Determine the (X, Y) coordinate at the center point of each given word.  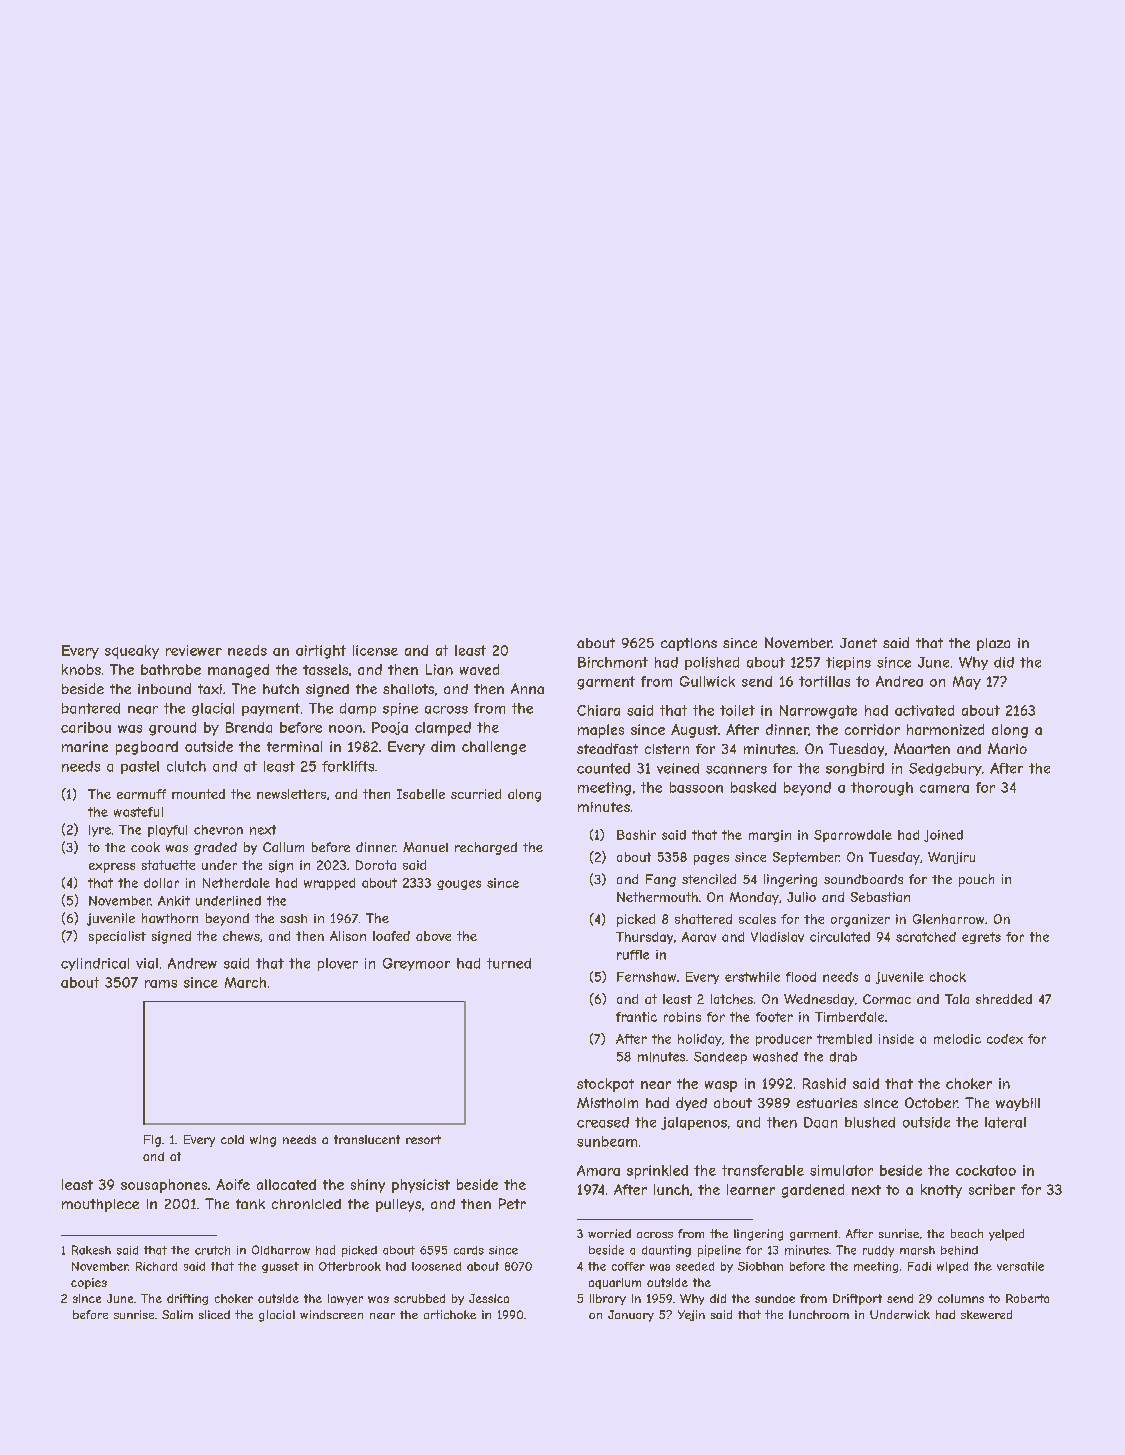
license (375, 650)
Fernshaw (646, 977)
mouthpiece (100, 1205)
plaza (993, 644)
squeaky (132, 652)
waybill (1018, 1104)
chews (241, 936)
